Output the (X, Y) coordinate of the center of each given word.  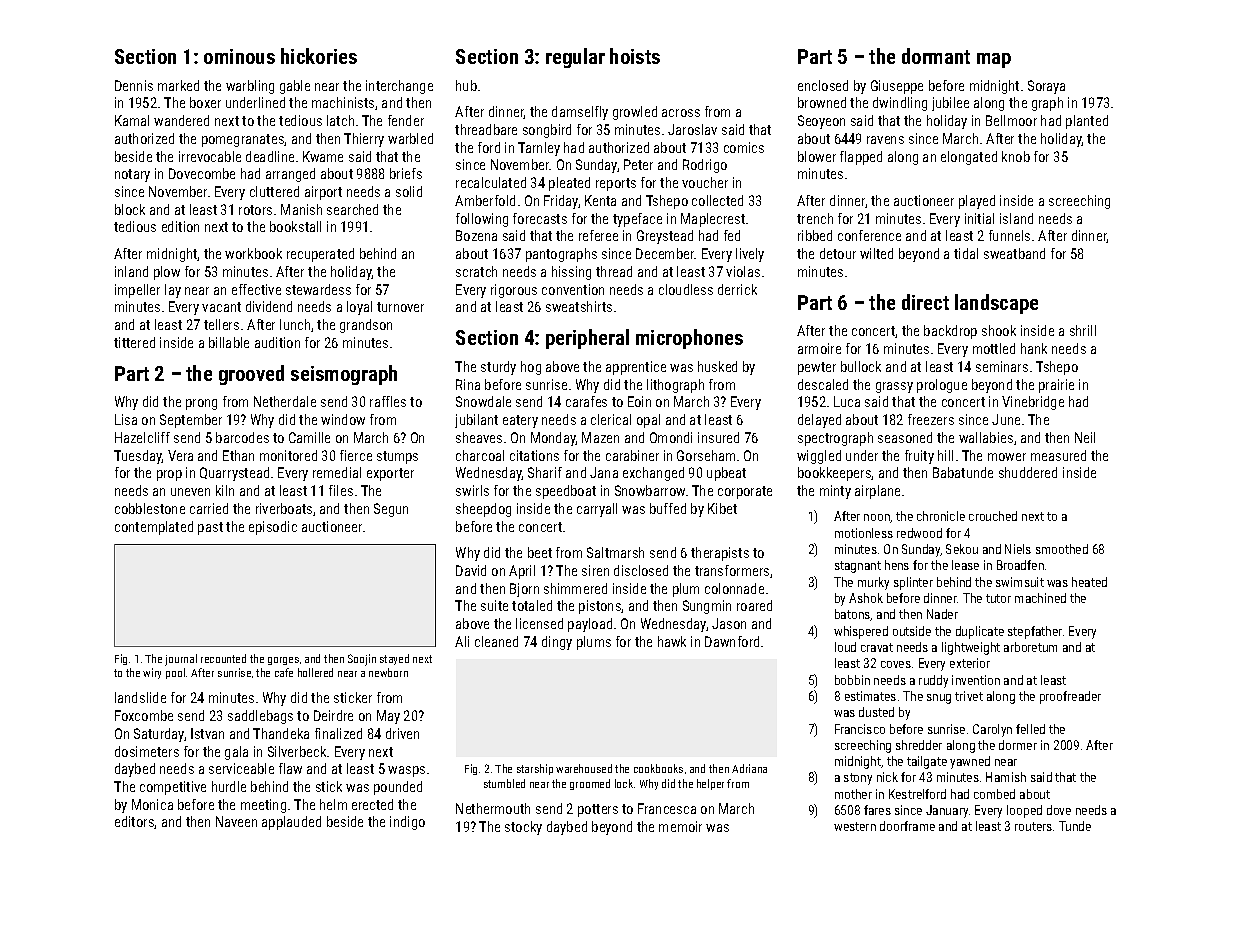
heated (1089, 582)
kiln (225, 490)
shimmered (575, 588)
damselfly (580, 113)
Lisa (126, 419)
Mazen (600, 437)
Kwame (323, 156)
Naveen (236, 821)
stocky (523, 828)
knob (1016, 156)
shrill (1083, 330)
